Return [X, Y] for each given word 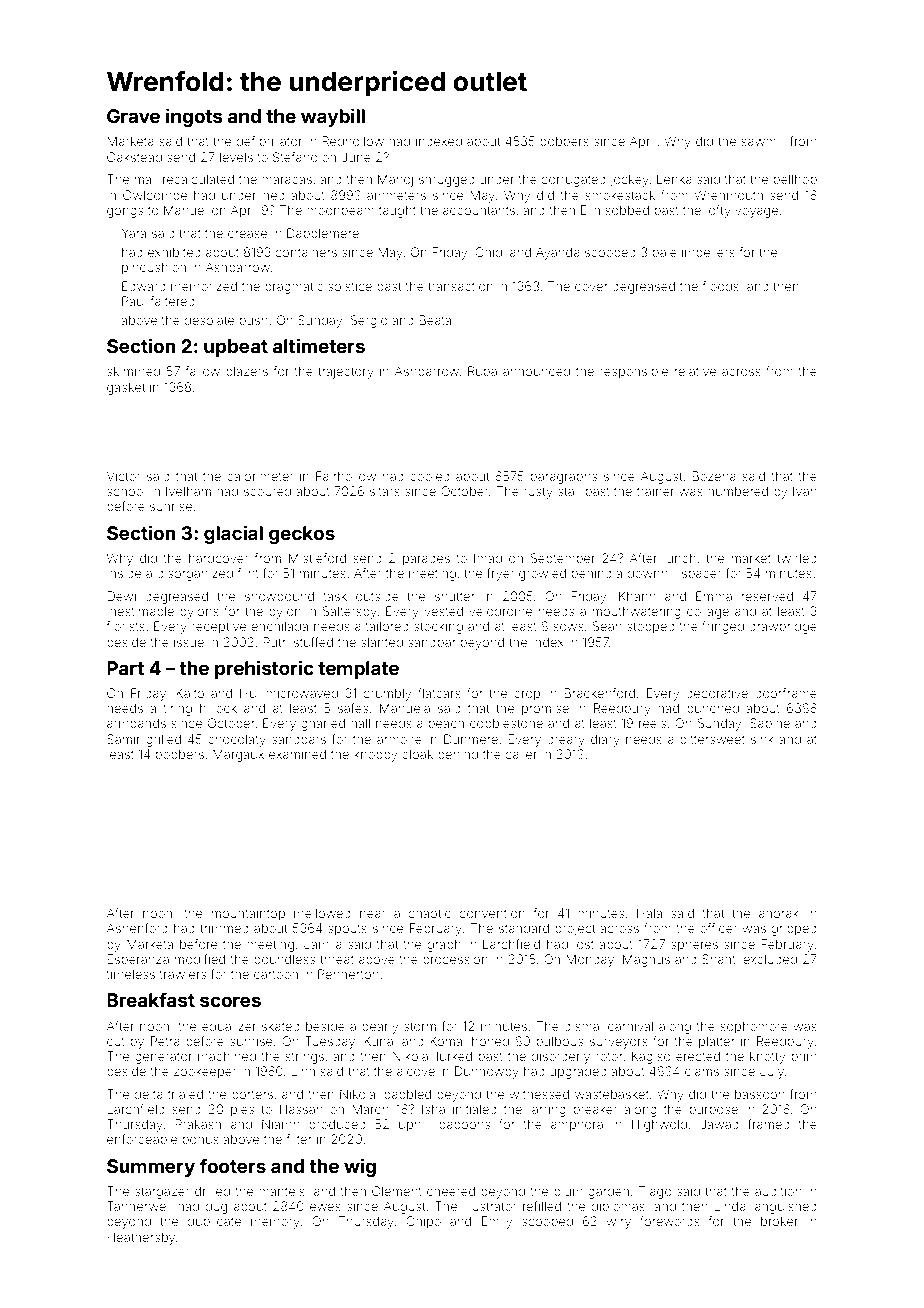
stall [569, 491]
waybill [333, 117]
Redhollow [353, 141]
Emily [497, 1222]
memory [275, 1223]
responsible [634, 372]
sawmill [763, 141]
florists [126, 626]
